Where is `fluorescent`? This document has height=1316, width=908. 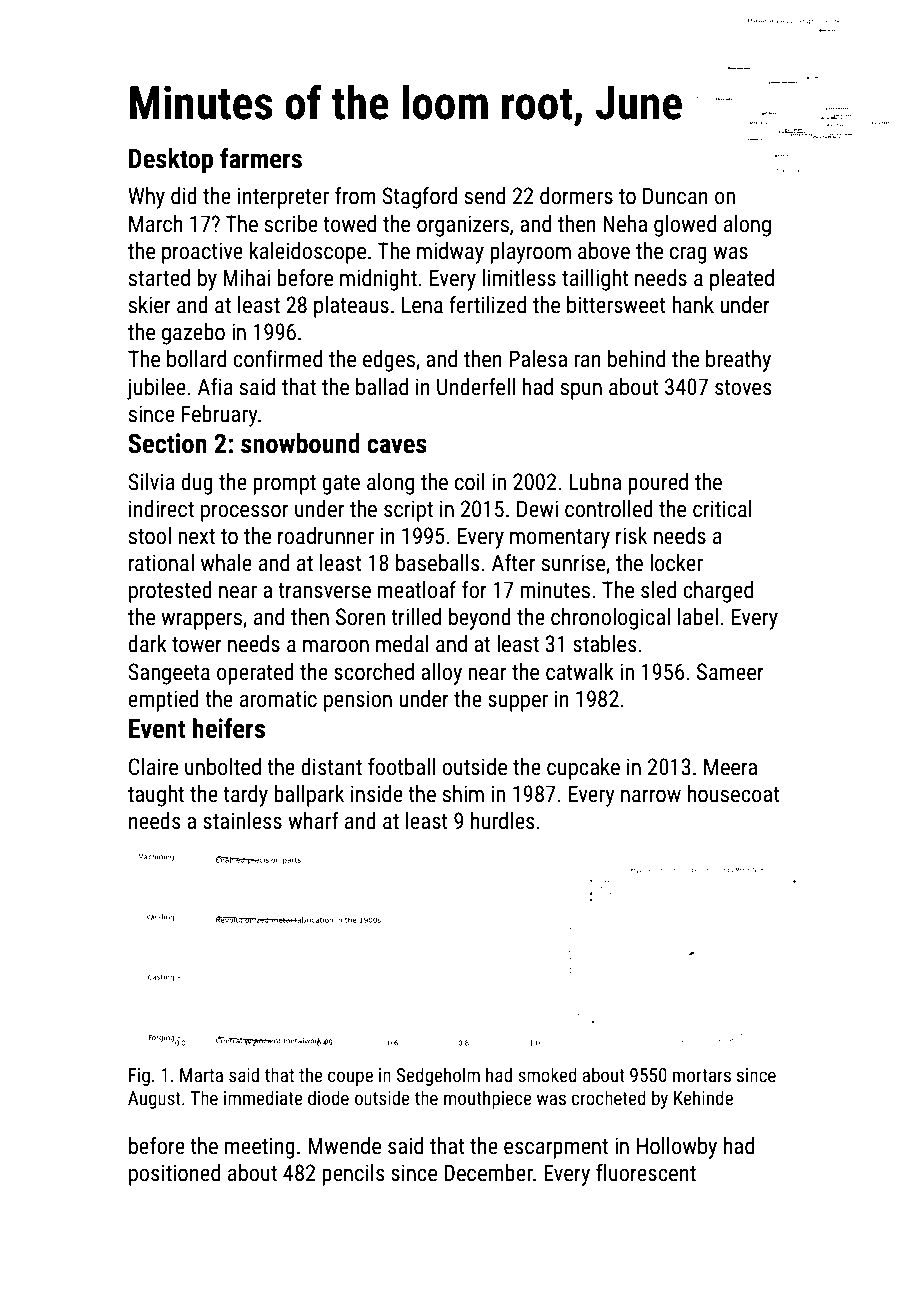 fluorescent is located at coordinates (646, 1173).
